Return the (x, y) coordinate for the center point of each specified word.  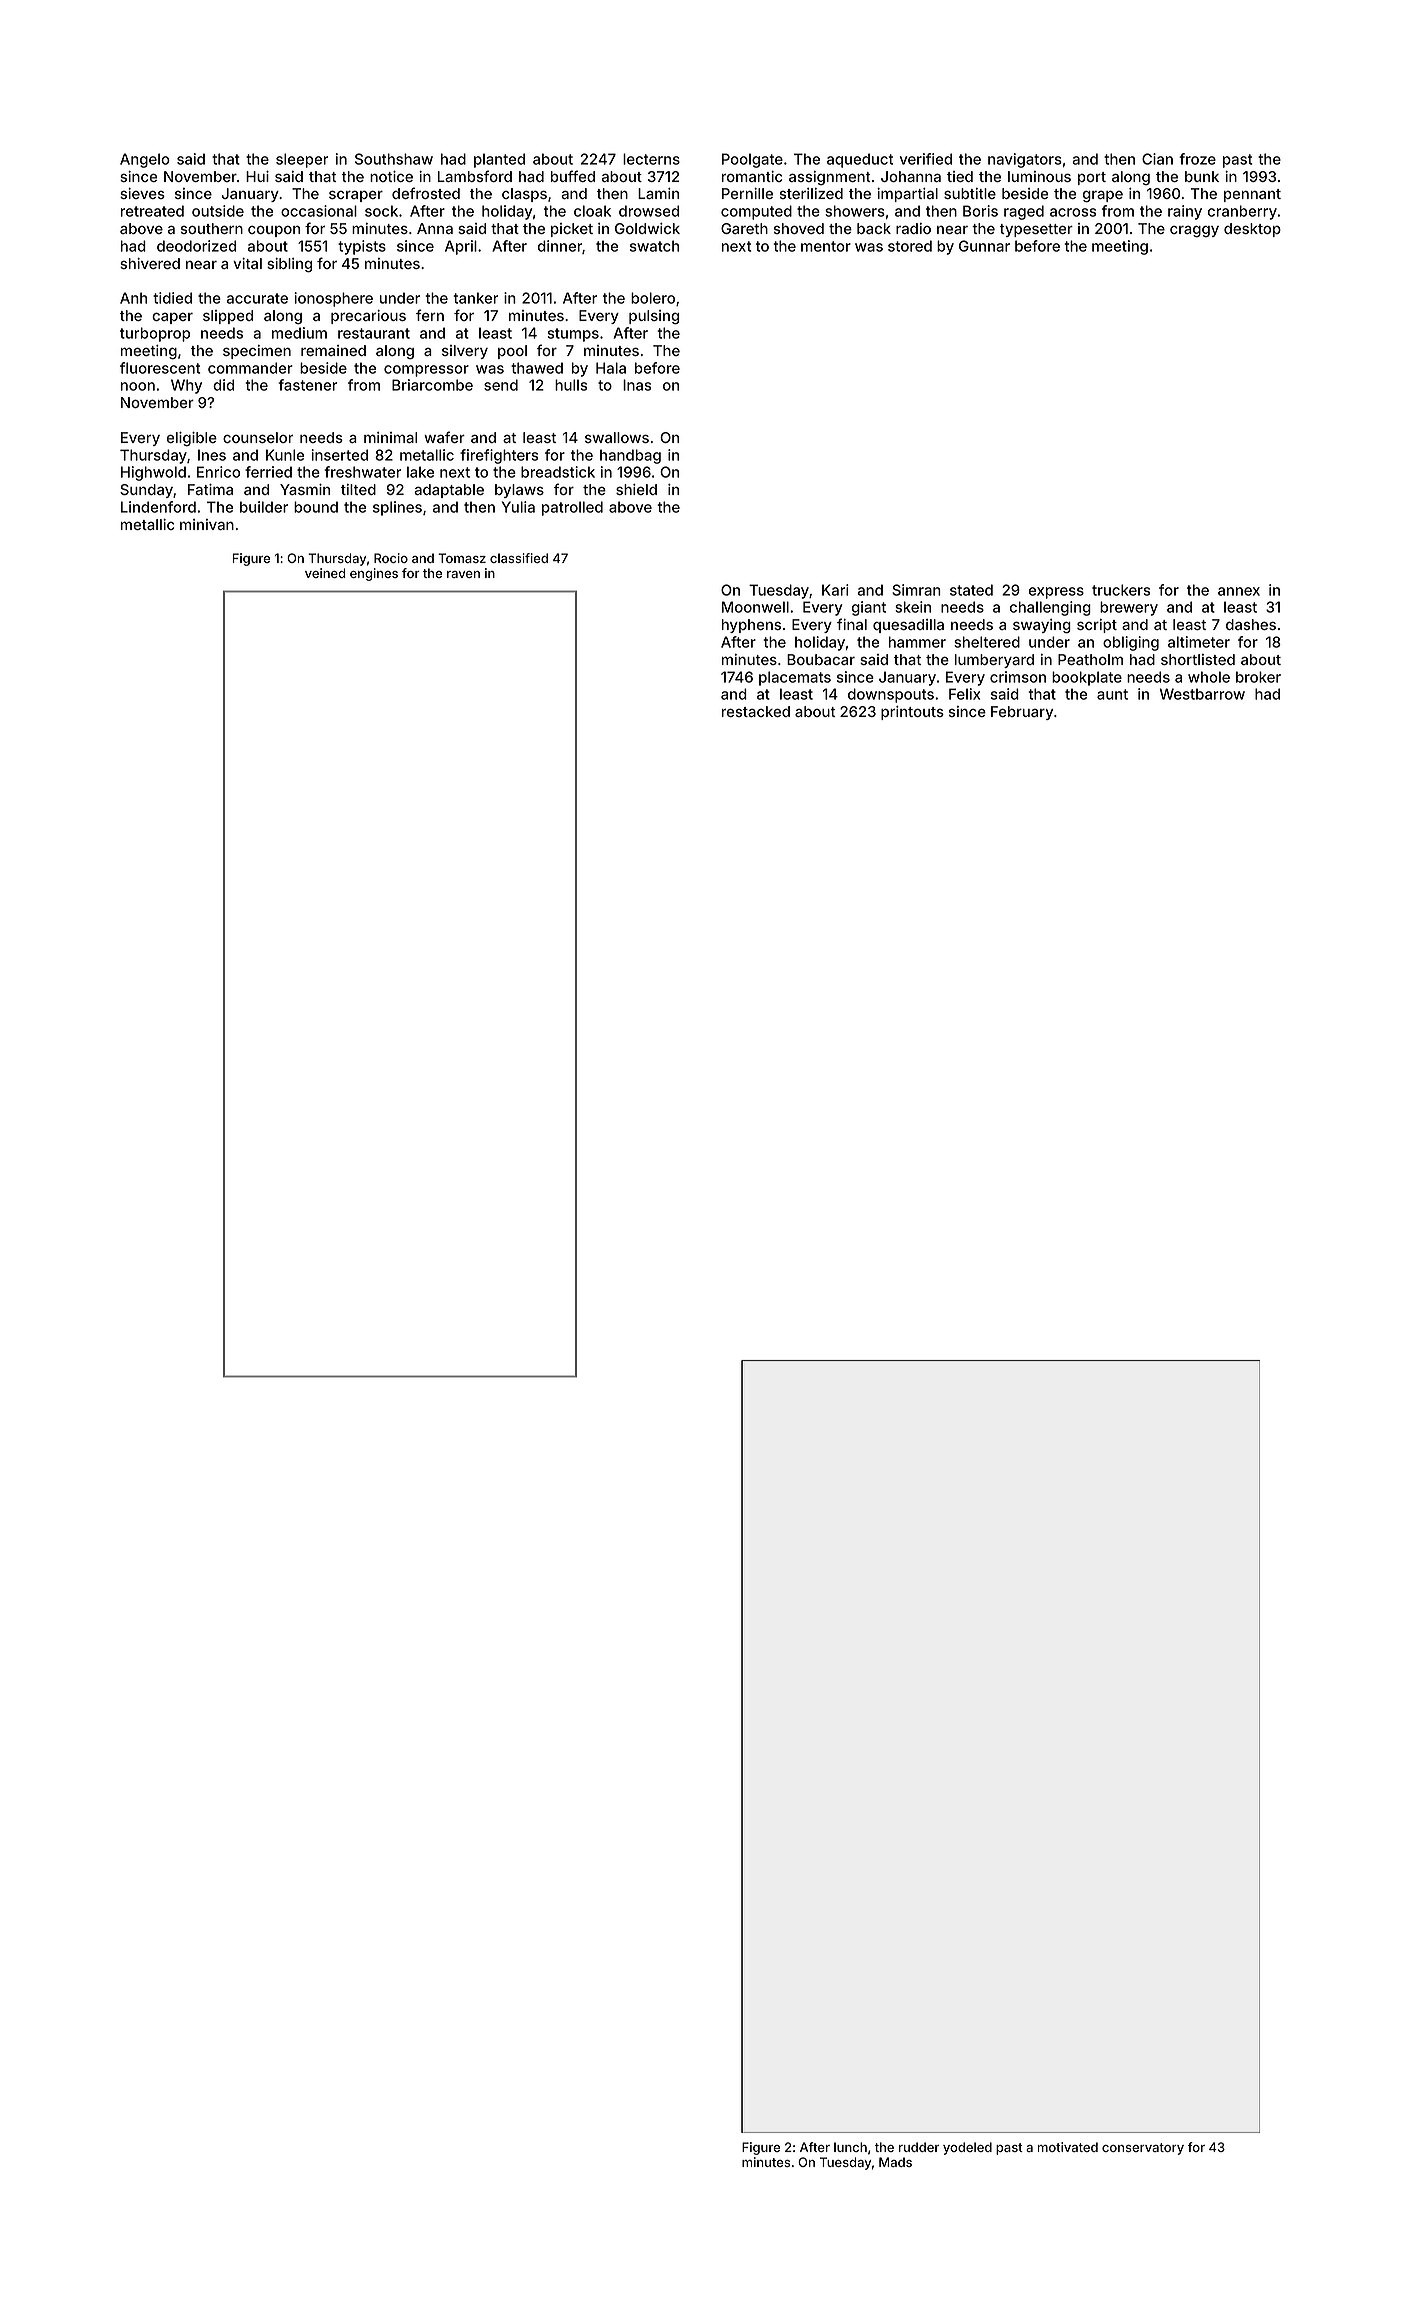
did (223, 385)
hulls (571, 385)
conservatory (1143, 2149)
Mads (895, 2162)
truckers (1121, 590)
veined (325, 573)
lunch (850, 2147)
